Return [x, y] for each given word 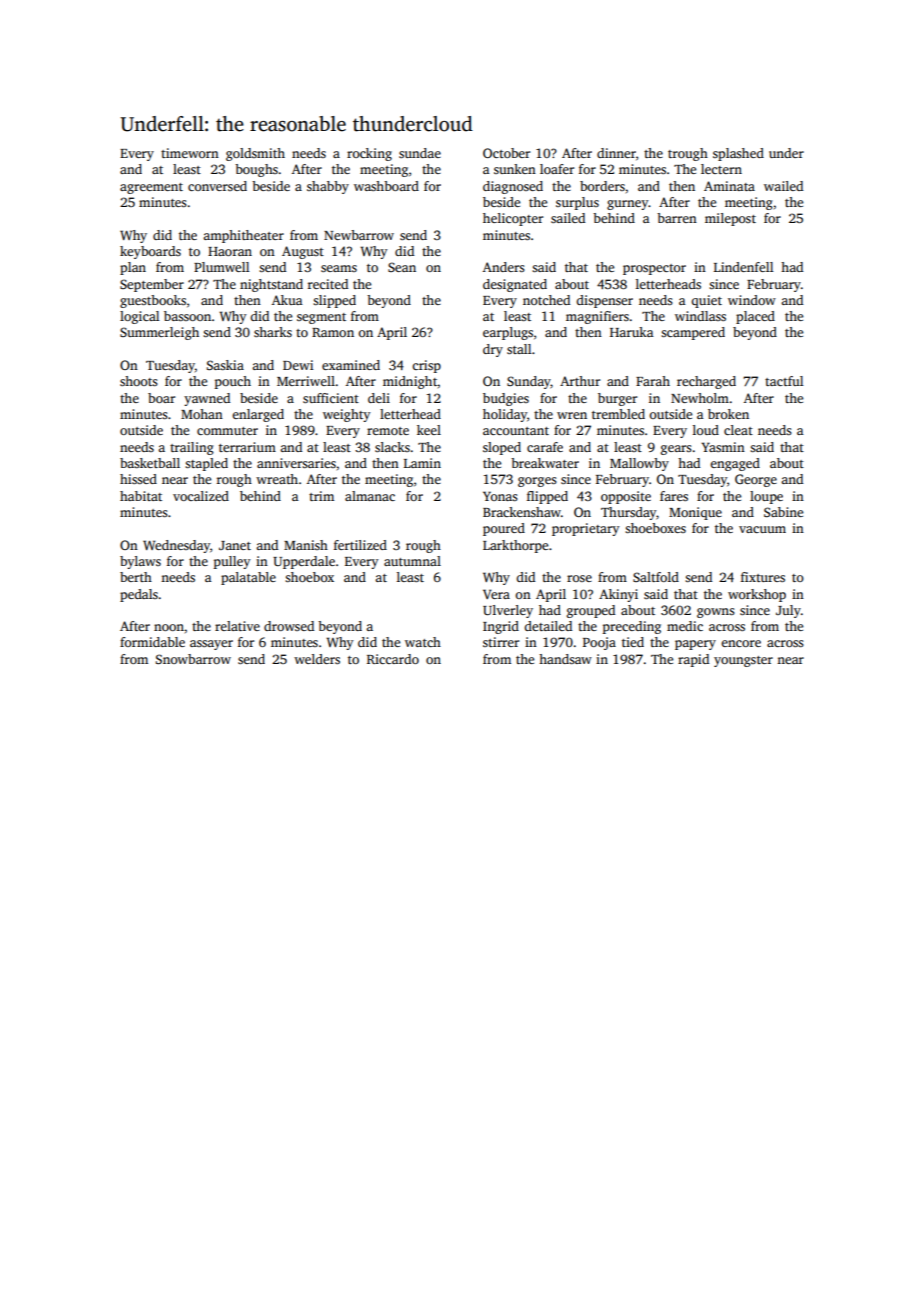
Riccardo [393, 659]
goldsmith [255, 154]
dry [493, 350]
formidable [152, 642]
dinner [616, 153]
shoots [139, 381]
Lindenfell [743, 267]
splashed [738, 154]
